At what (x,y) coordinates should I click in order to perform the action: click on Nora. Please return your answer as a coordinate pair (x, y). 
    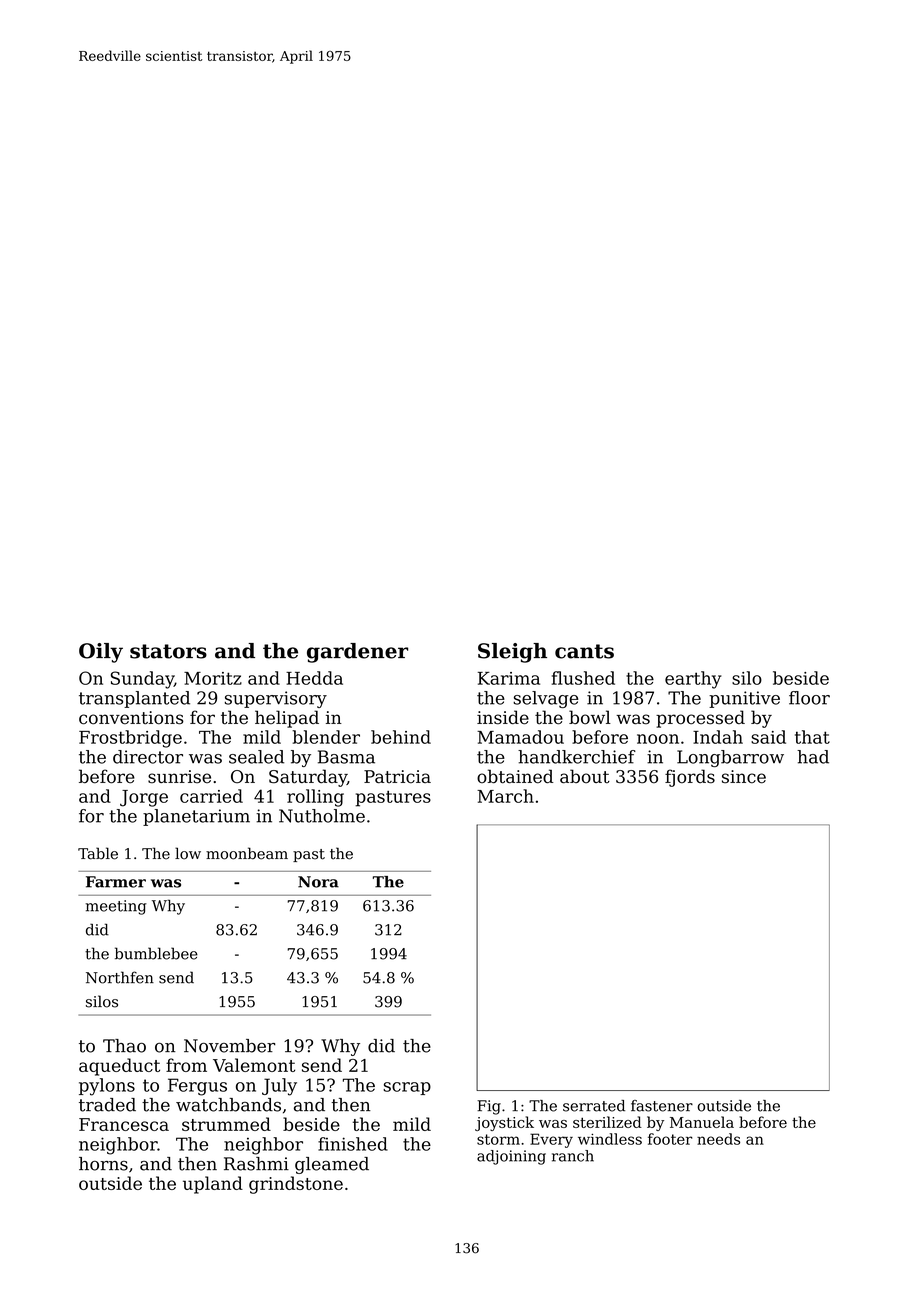
    Looking at the image, I should click on (318, 882).
